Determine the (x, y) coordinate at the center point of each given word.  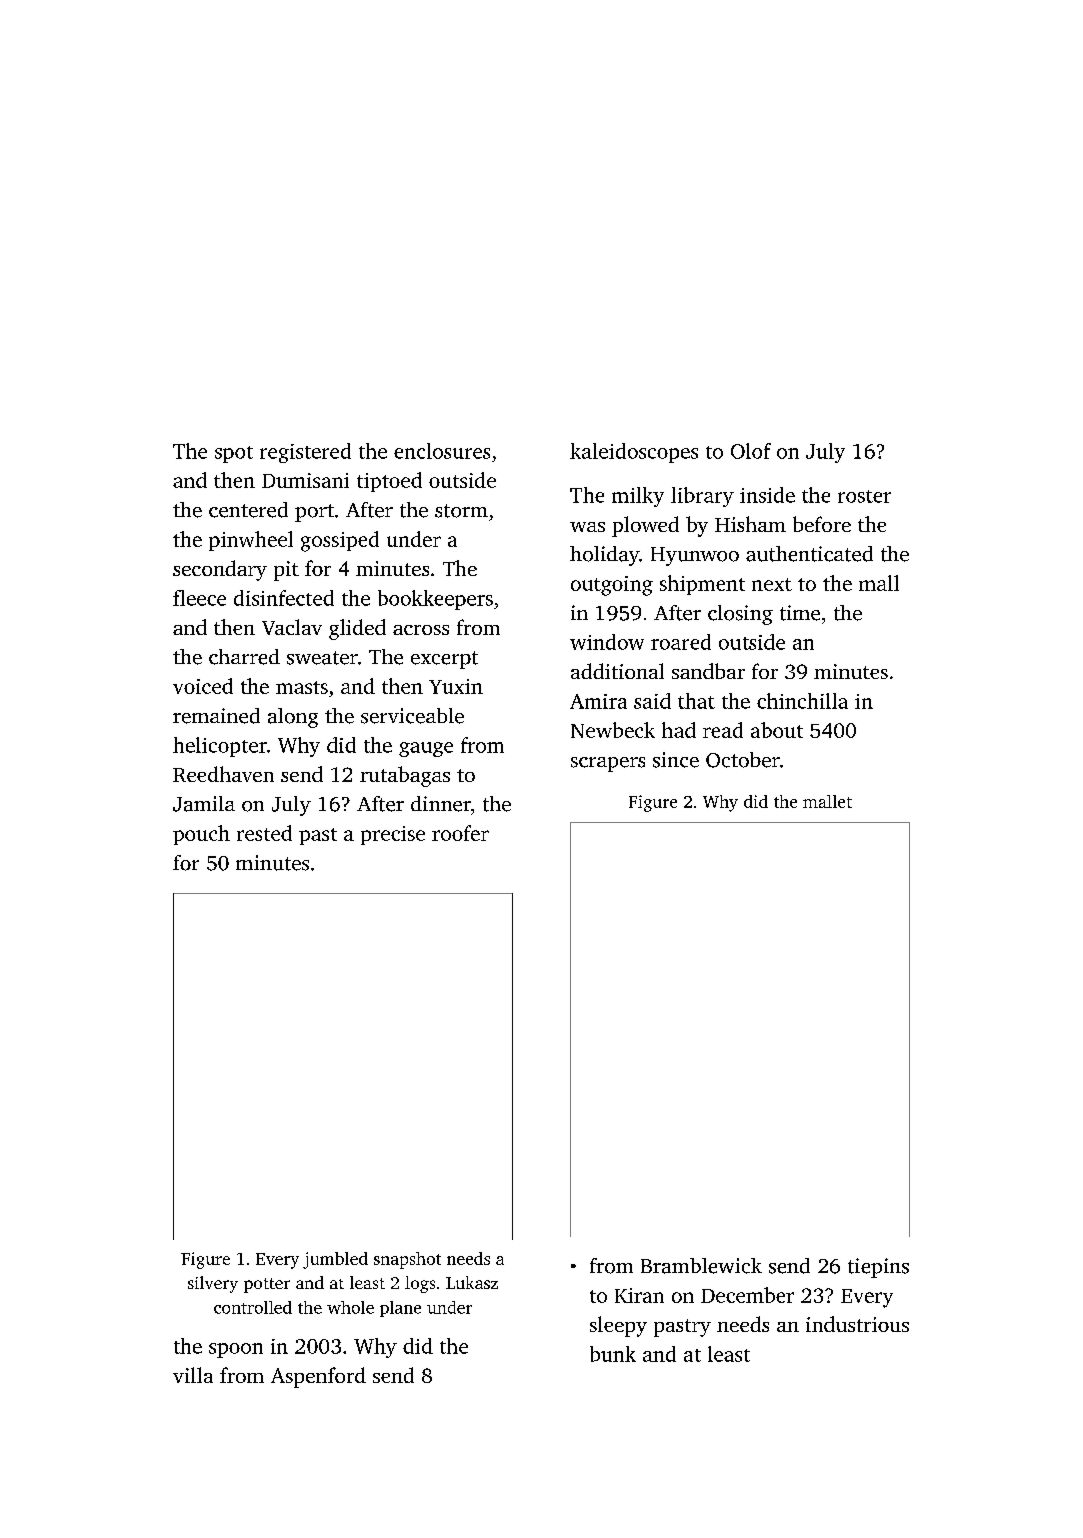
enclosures (442, 451)
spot (234, 454)
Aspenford (318, 1377)
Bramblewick (701, 1266)
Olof (751, 451)
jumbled (335, 1260)
